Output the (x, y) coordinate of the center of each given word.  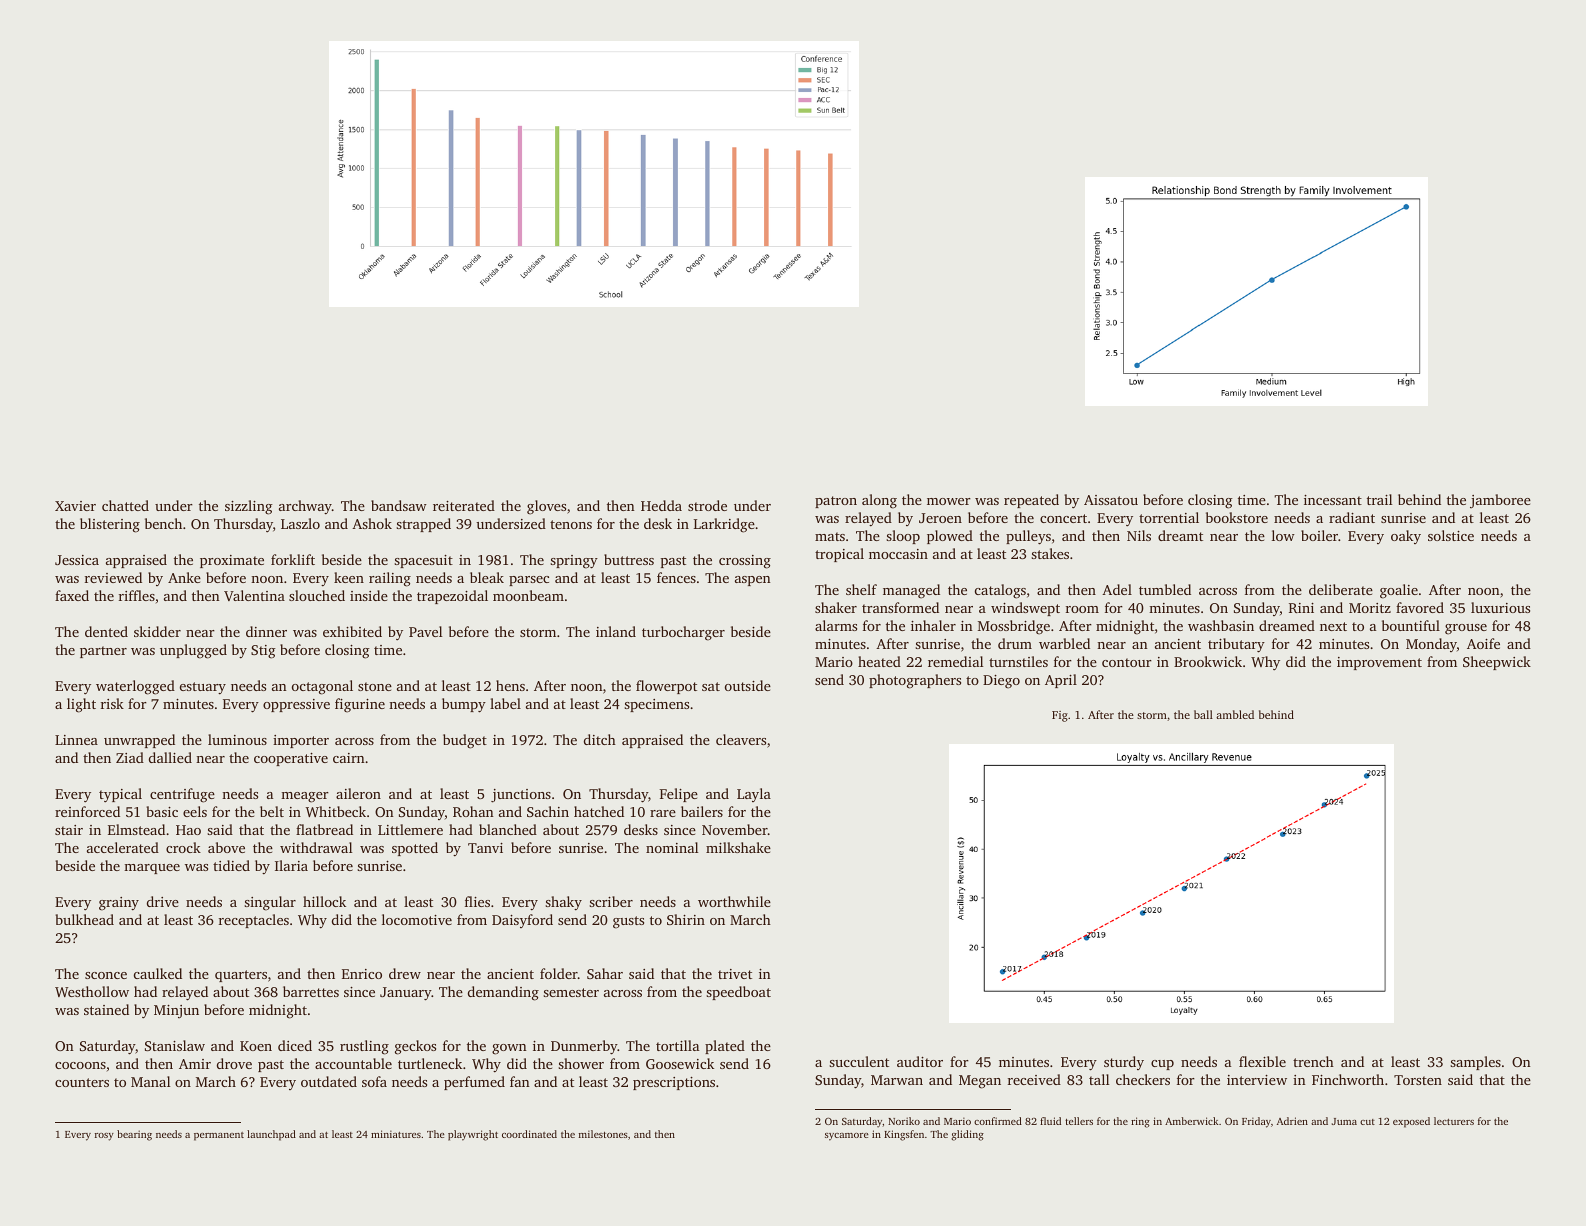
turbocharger (683, 633)
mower (949, 501)
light (81, 705)
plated (725, 1047)
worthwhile (734, 901)
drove (234, 1063)
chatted (125, 505)
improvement (1379, 663)
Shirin (686, 919)
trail (1379, 499)
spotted (415, 849)
